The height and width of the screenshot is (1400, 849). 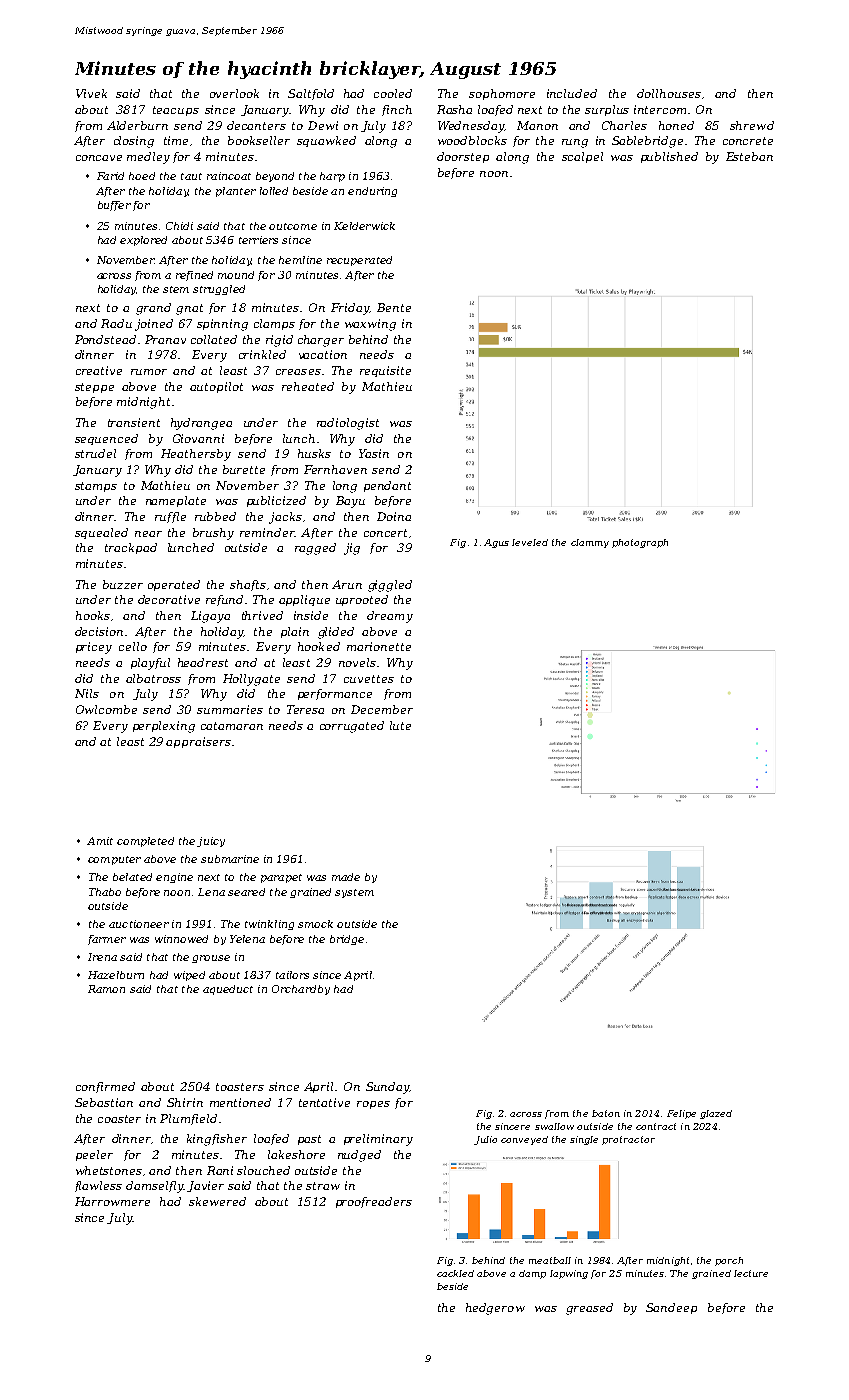 What do you see at coordinates (752, 125) in the screenshot?
I see `shrewd` at bounding box center [752, 125].
